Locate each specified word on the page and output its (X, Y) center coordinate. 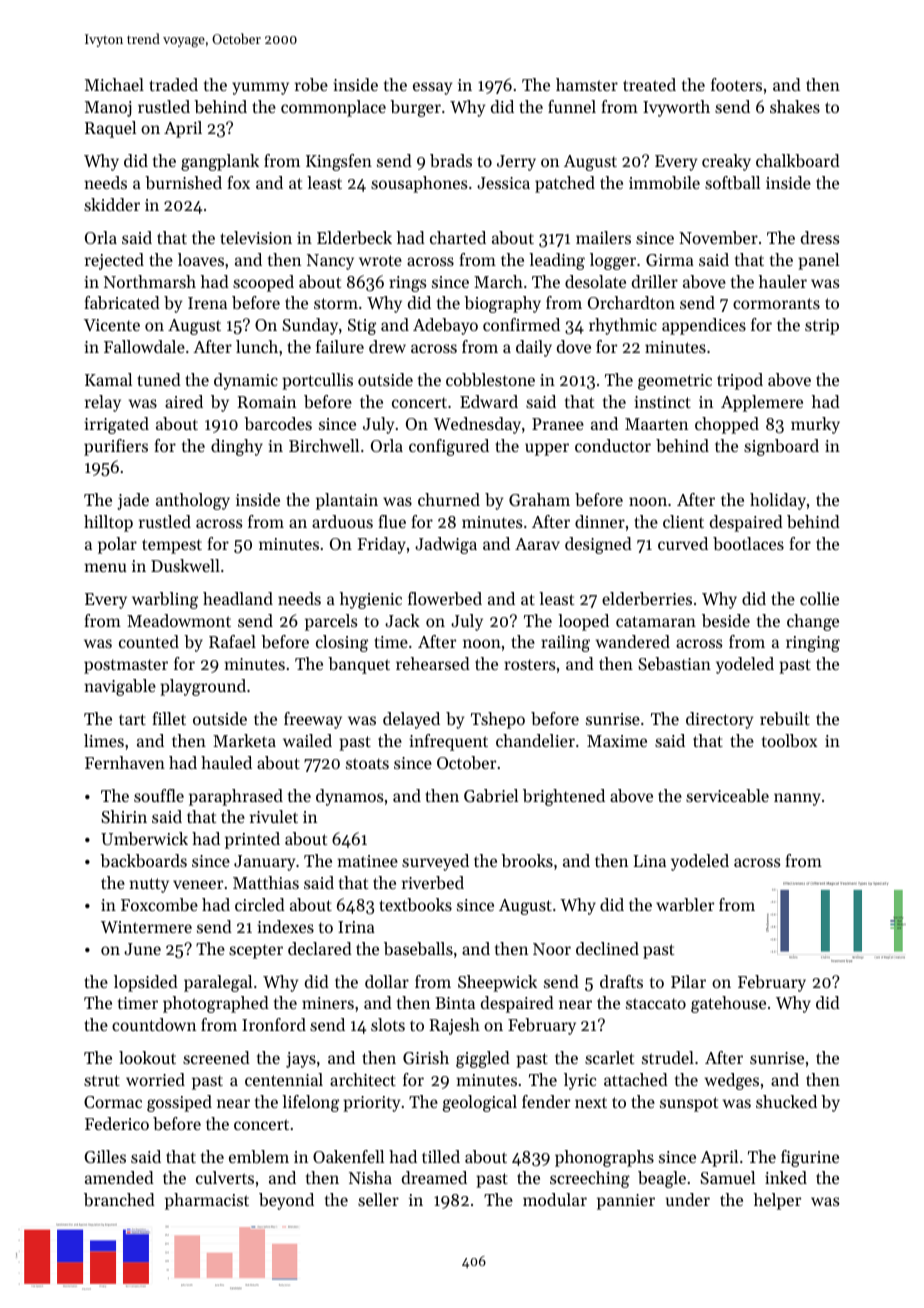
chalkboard (798, 160)
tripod (740, 381)
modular (555, 1199)
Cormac (113, 1102)
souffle (159, 795)
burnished (183, 182)
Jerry (516, 163)
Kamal (108, 379)
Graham (539, 499)
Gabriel (491, 795)
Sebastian (674, 663)
